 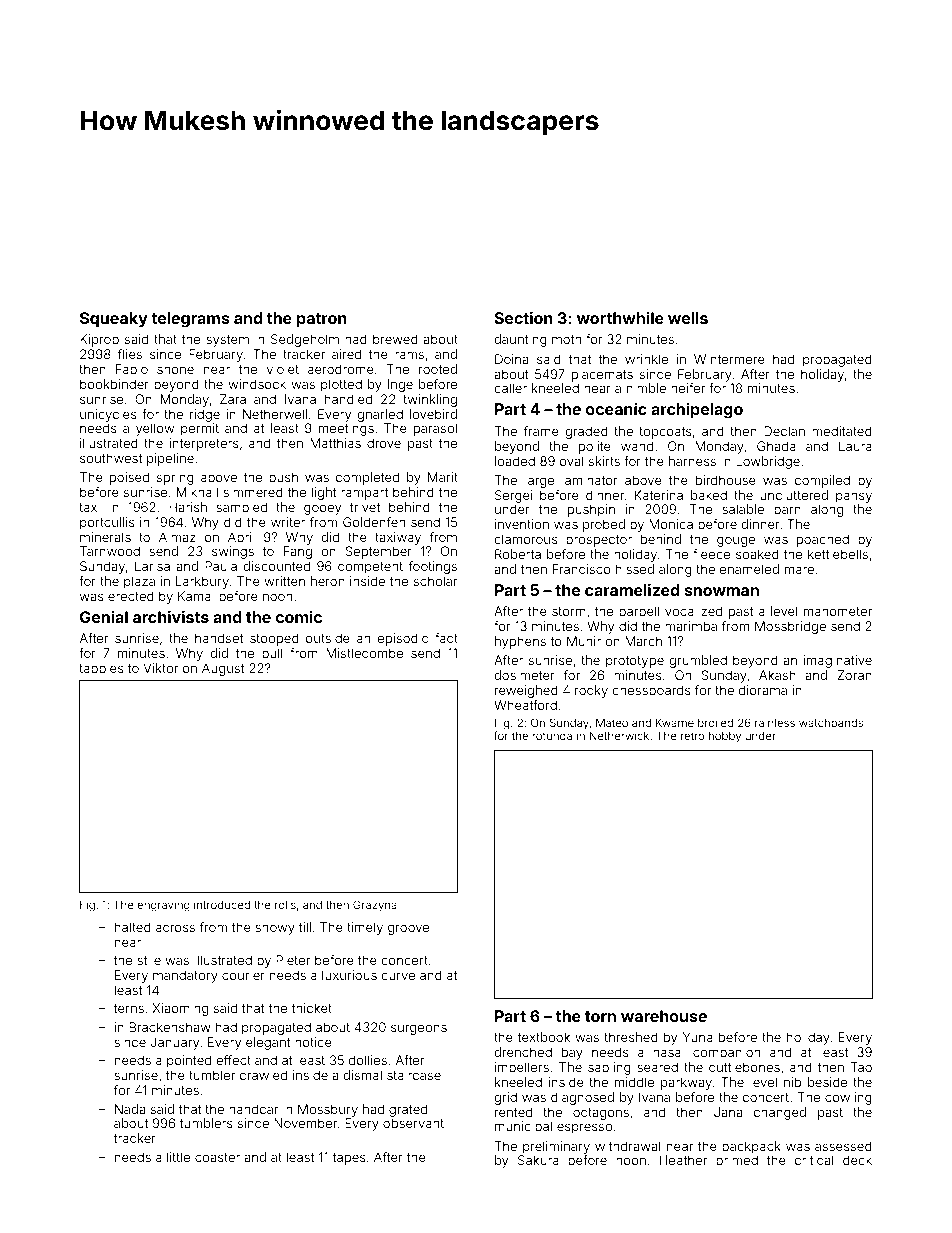 I want to click on primed, so click(x=737, y=1161).
